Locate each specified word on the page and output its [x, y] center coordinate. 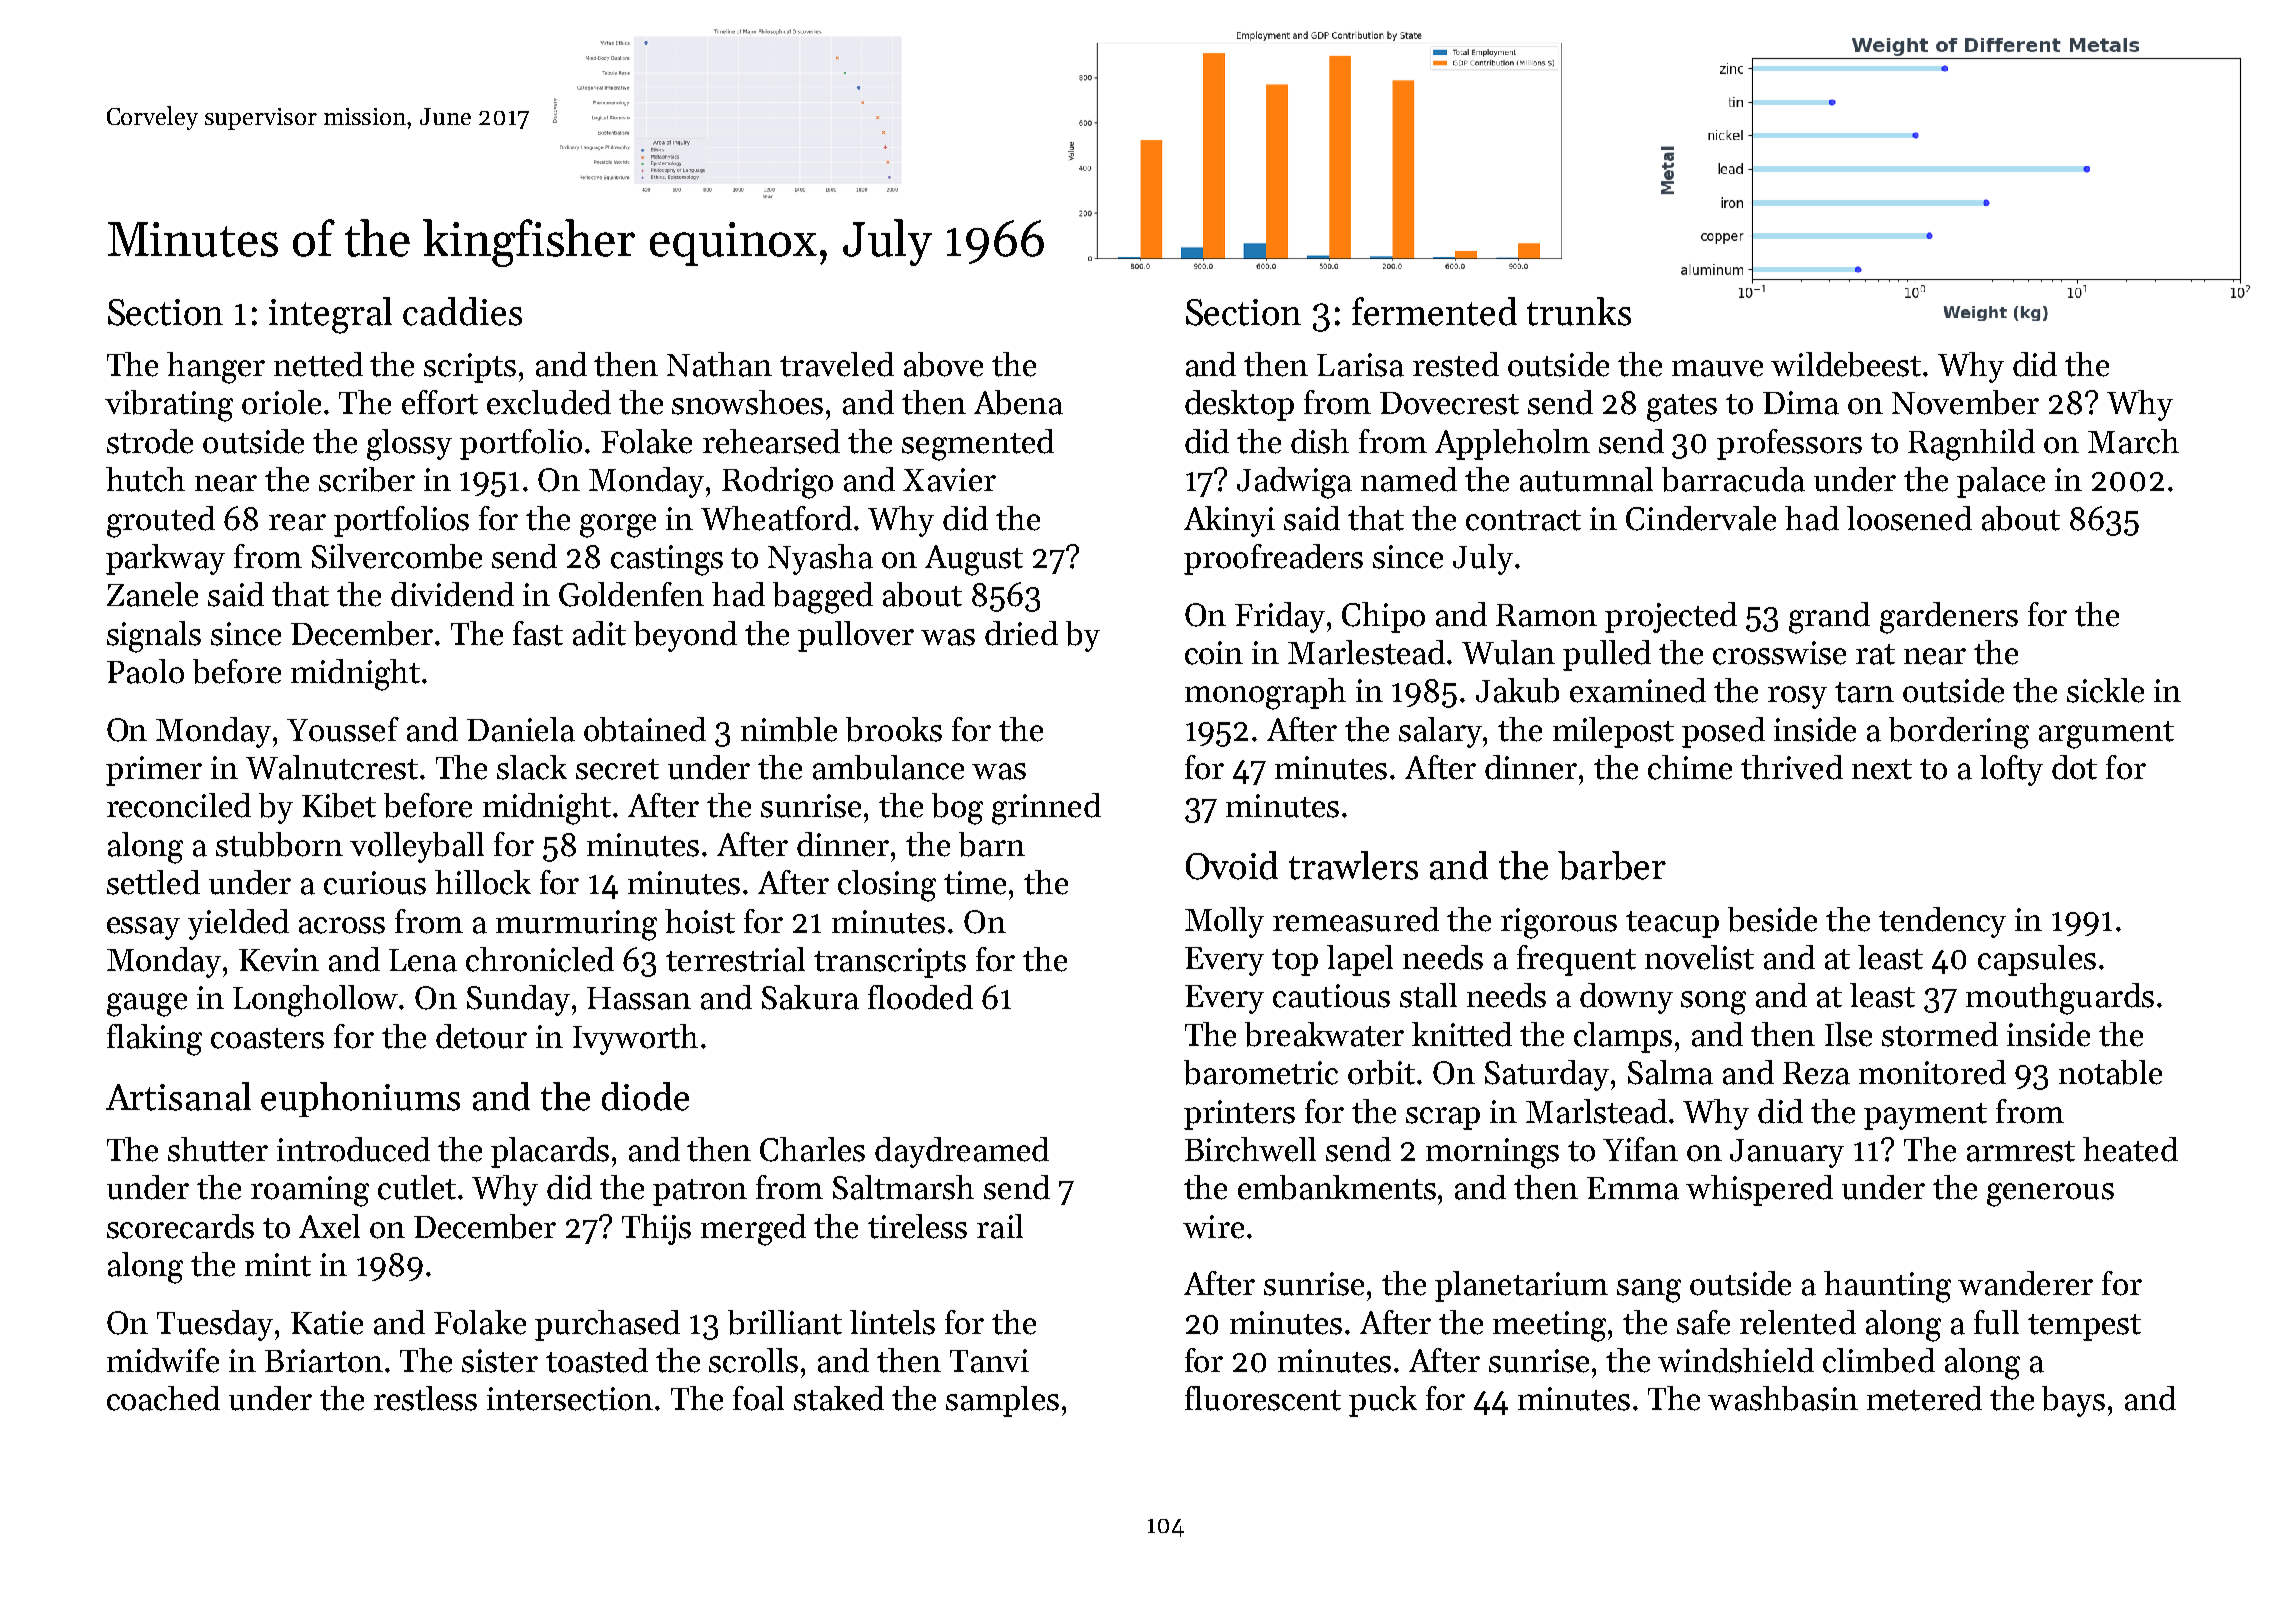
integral [330, 315]
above [943, 364]
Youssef [343, 729]
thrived [1792, 767]
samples [1002, 1401]
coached [163, 1398]
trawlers [1353, 865]
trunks [1579, 311]
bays [2073, 1401]
